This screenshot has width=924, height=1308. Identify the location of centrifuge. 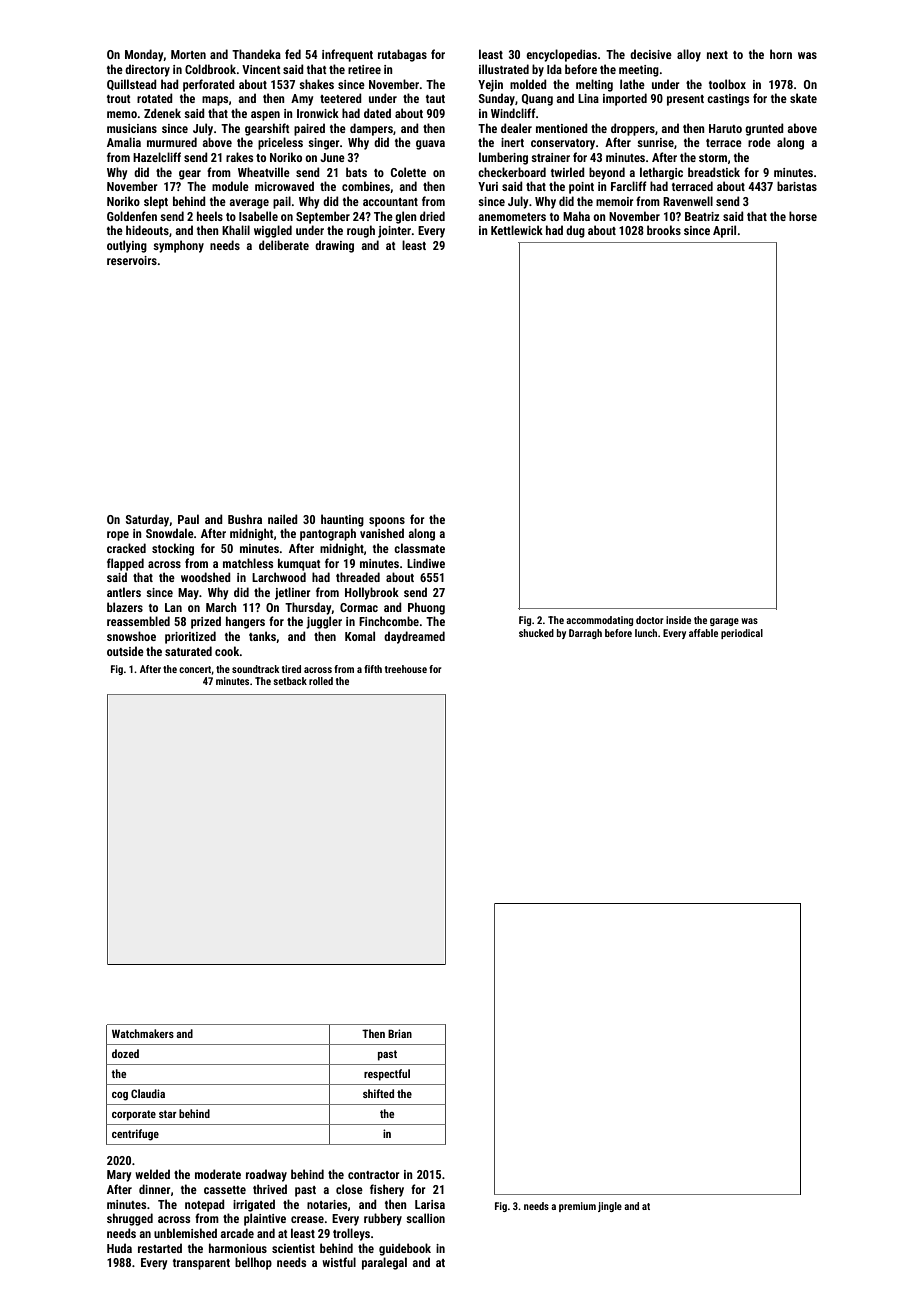
(135, 1135).
